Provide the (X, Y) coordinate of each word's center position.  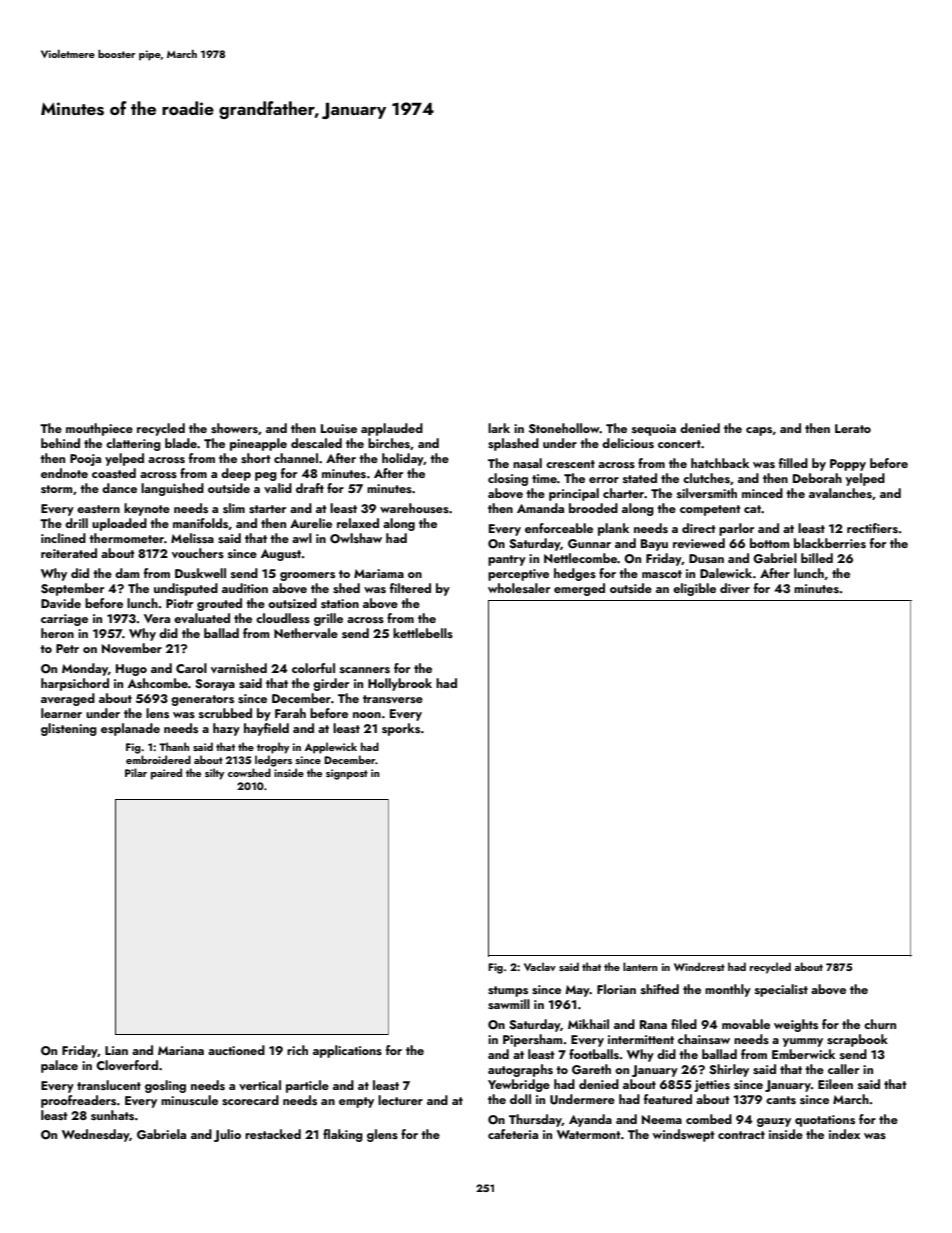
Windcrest (699, 966)
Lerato (853, 428)
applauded (392, 429)
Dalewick (726, 573)
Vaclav (540, 966)
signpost (347, 774)
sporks (401, 729)
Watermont (589, 1134)
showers (234, 428)
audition (245, 588)
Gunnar (589, 544)
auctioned (236, 1050)
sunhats (112, 1115)
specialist (781, 990)
